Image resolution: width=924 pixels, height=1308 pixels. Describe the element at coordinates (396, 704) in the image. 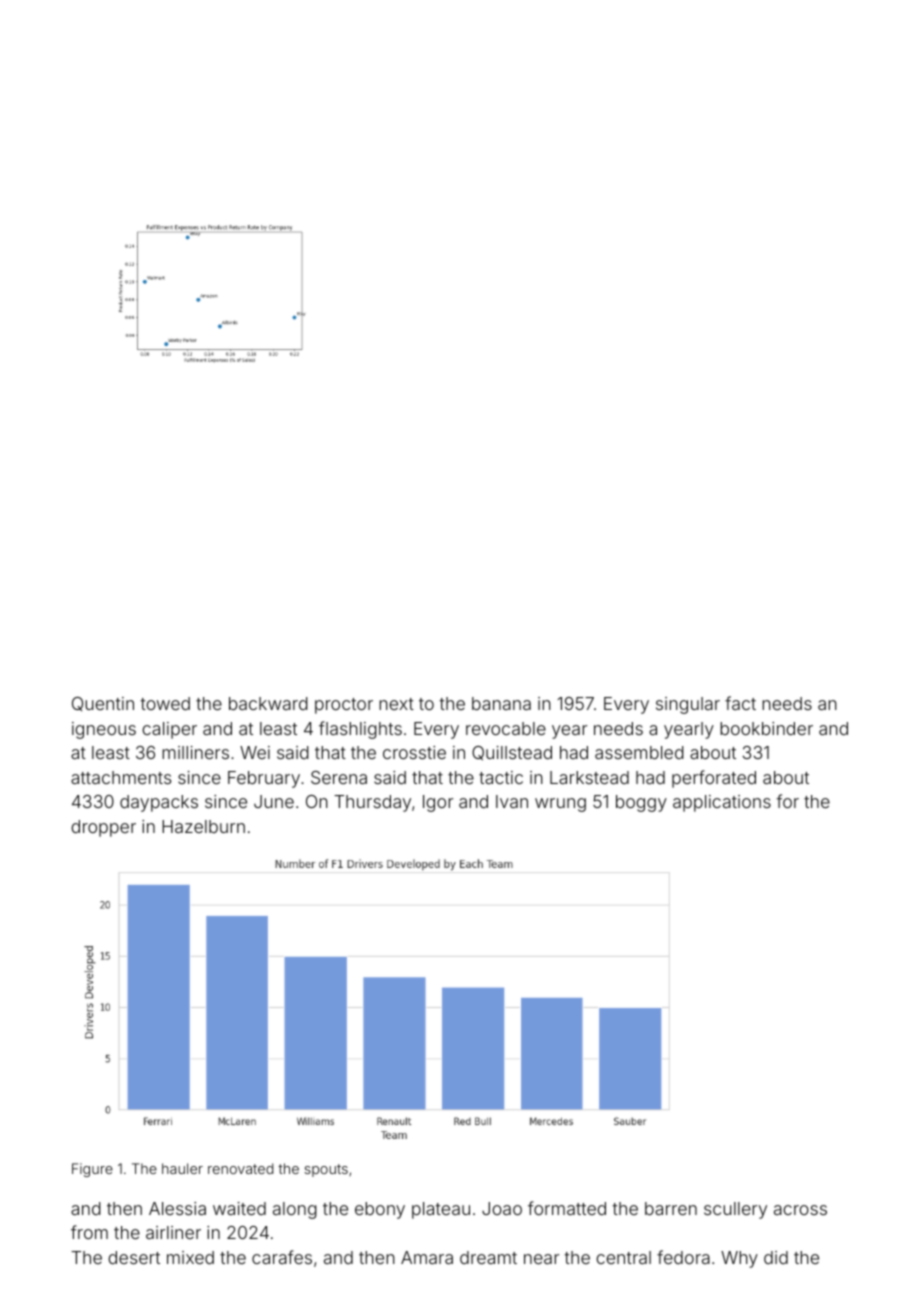

I see `next` at that location.
